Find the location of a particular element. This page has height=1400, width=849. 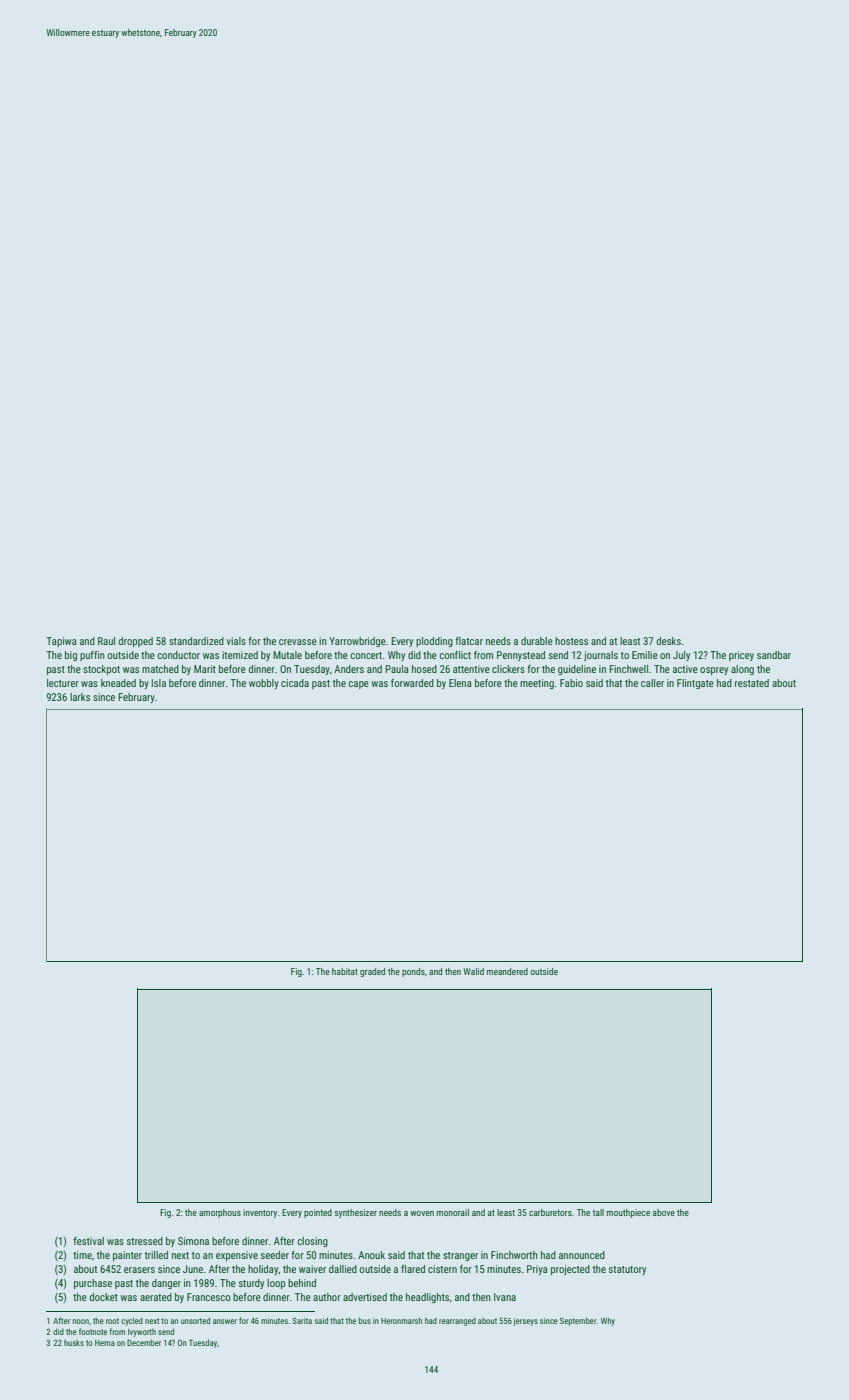

Flintgate is located at coordinates (695, 684).
